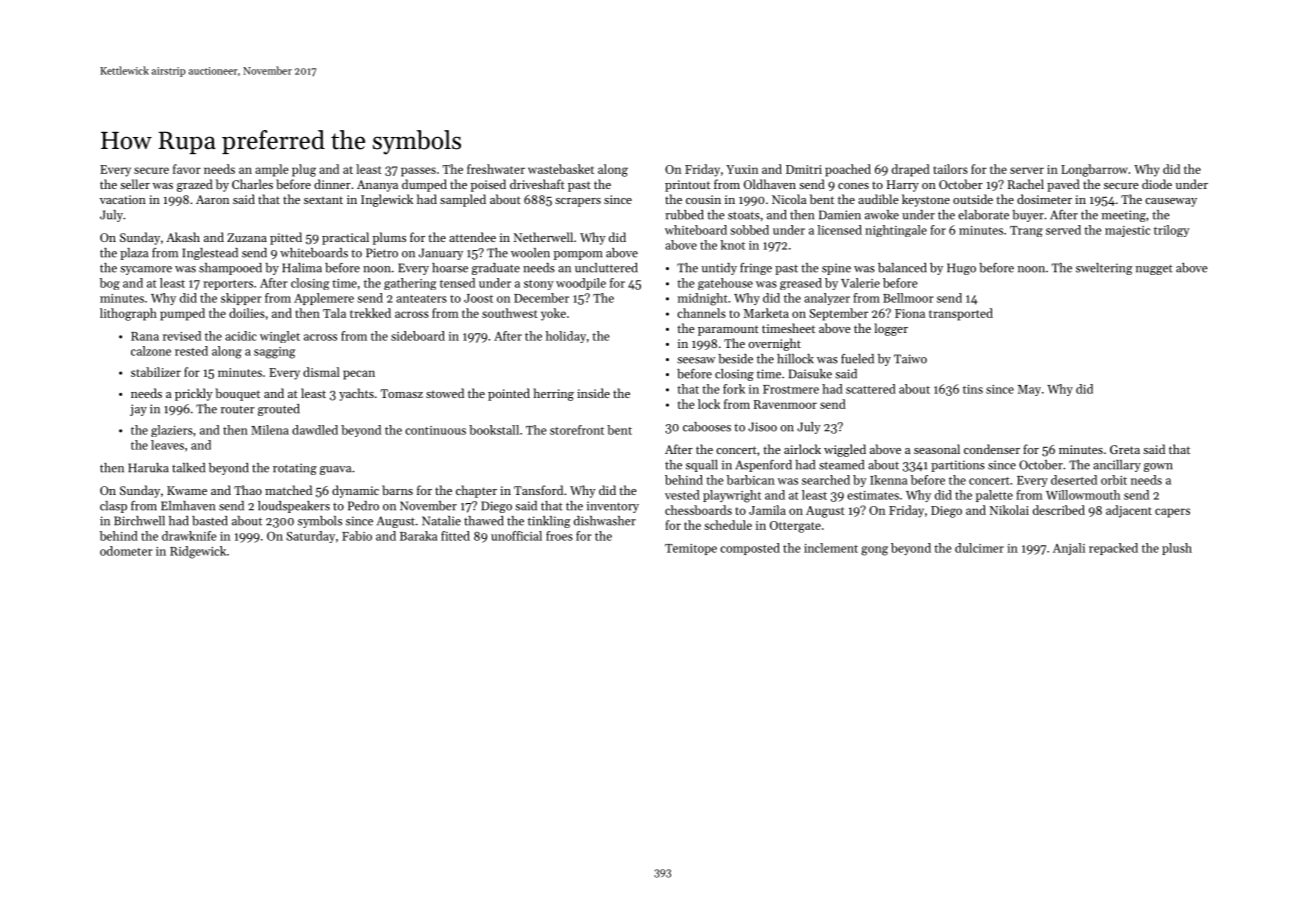 Image resolution: width=1308 pixels, height=924 pixels. Describe the element at coordinates (684, 215) in the screenshot. I see `rubbed` at that location.
